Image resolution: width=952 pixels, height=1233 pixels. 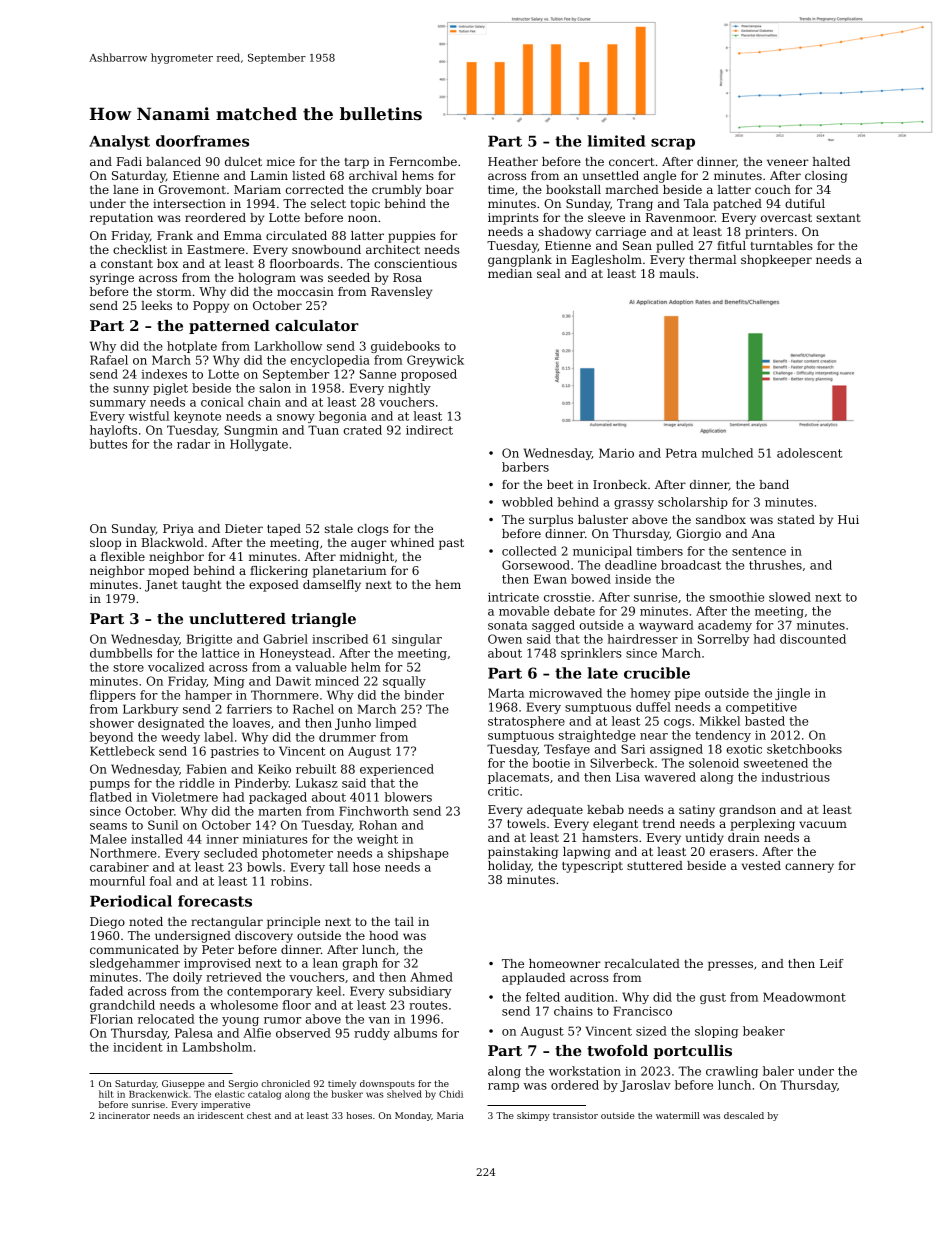 I want to click on industrious, so click(x=795, y=777).
